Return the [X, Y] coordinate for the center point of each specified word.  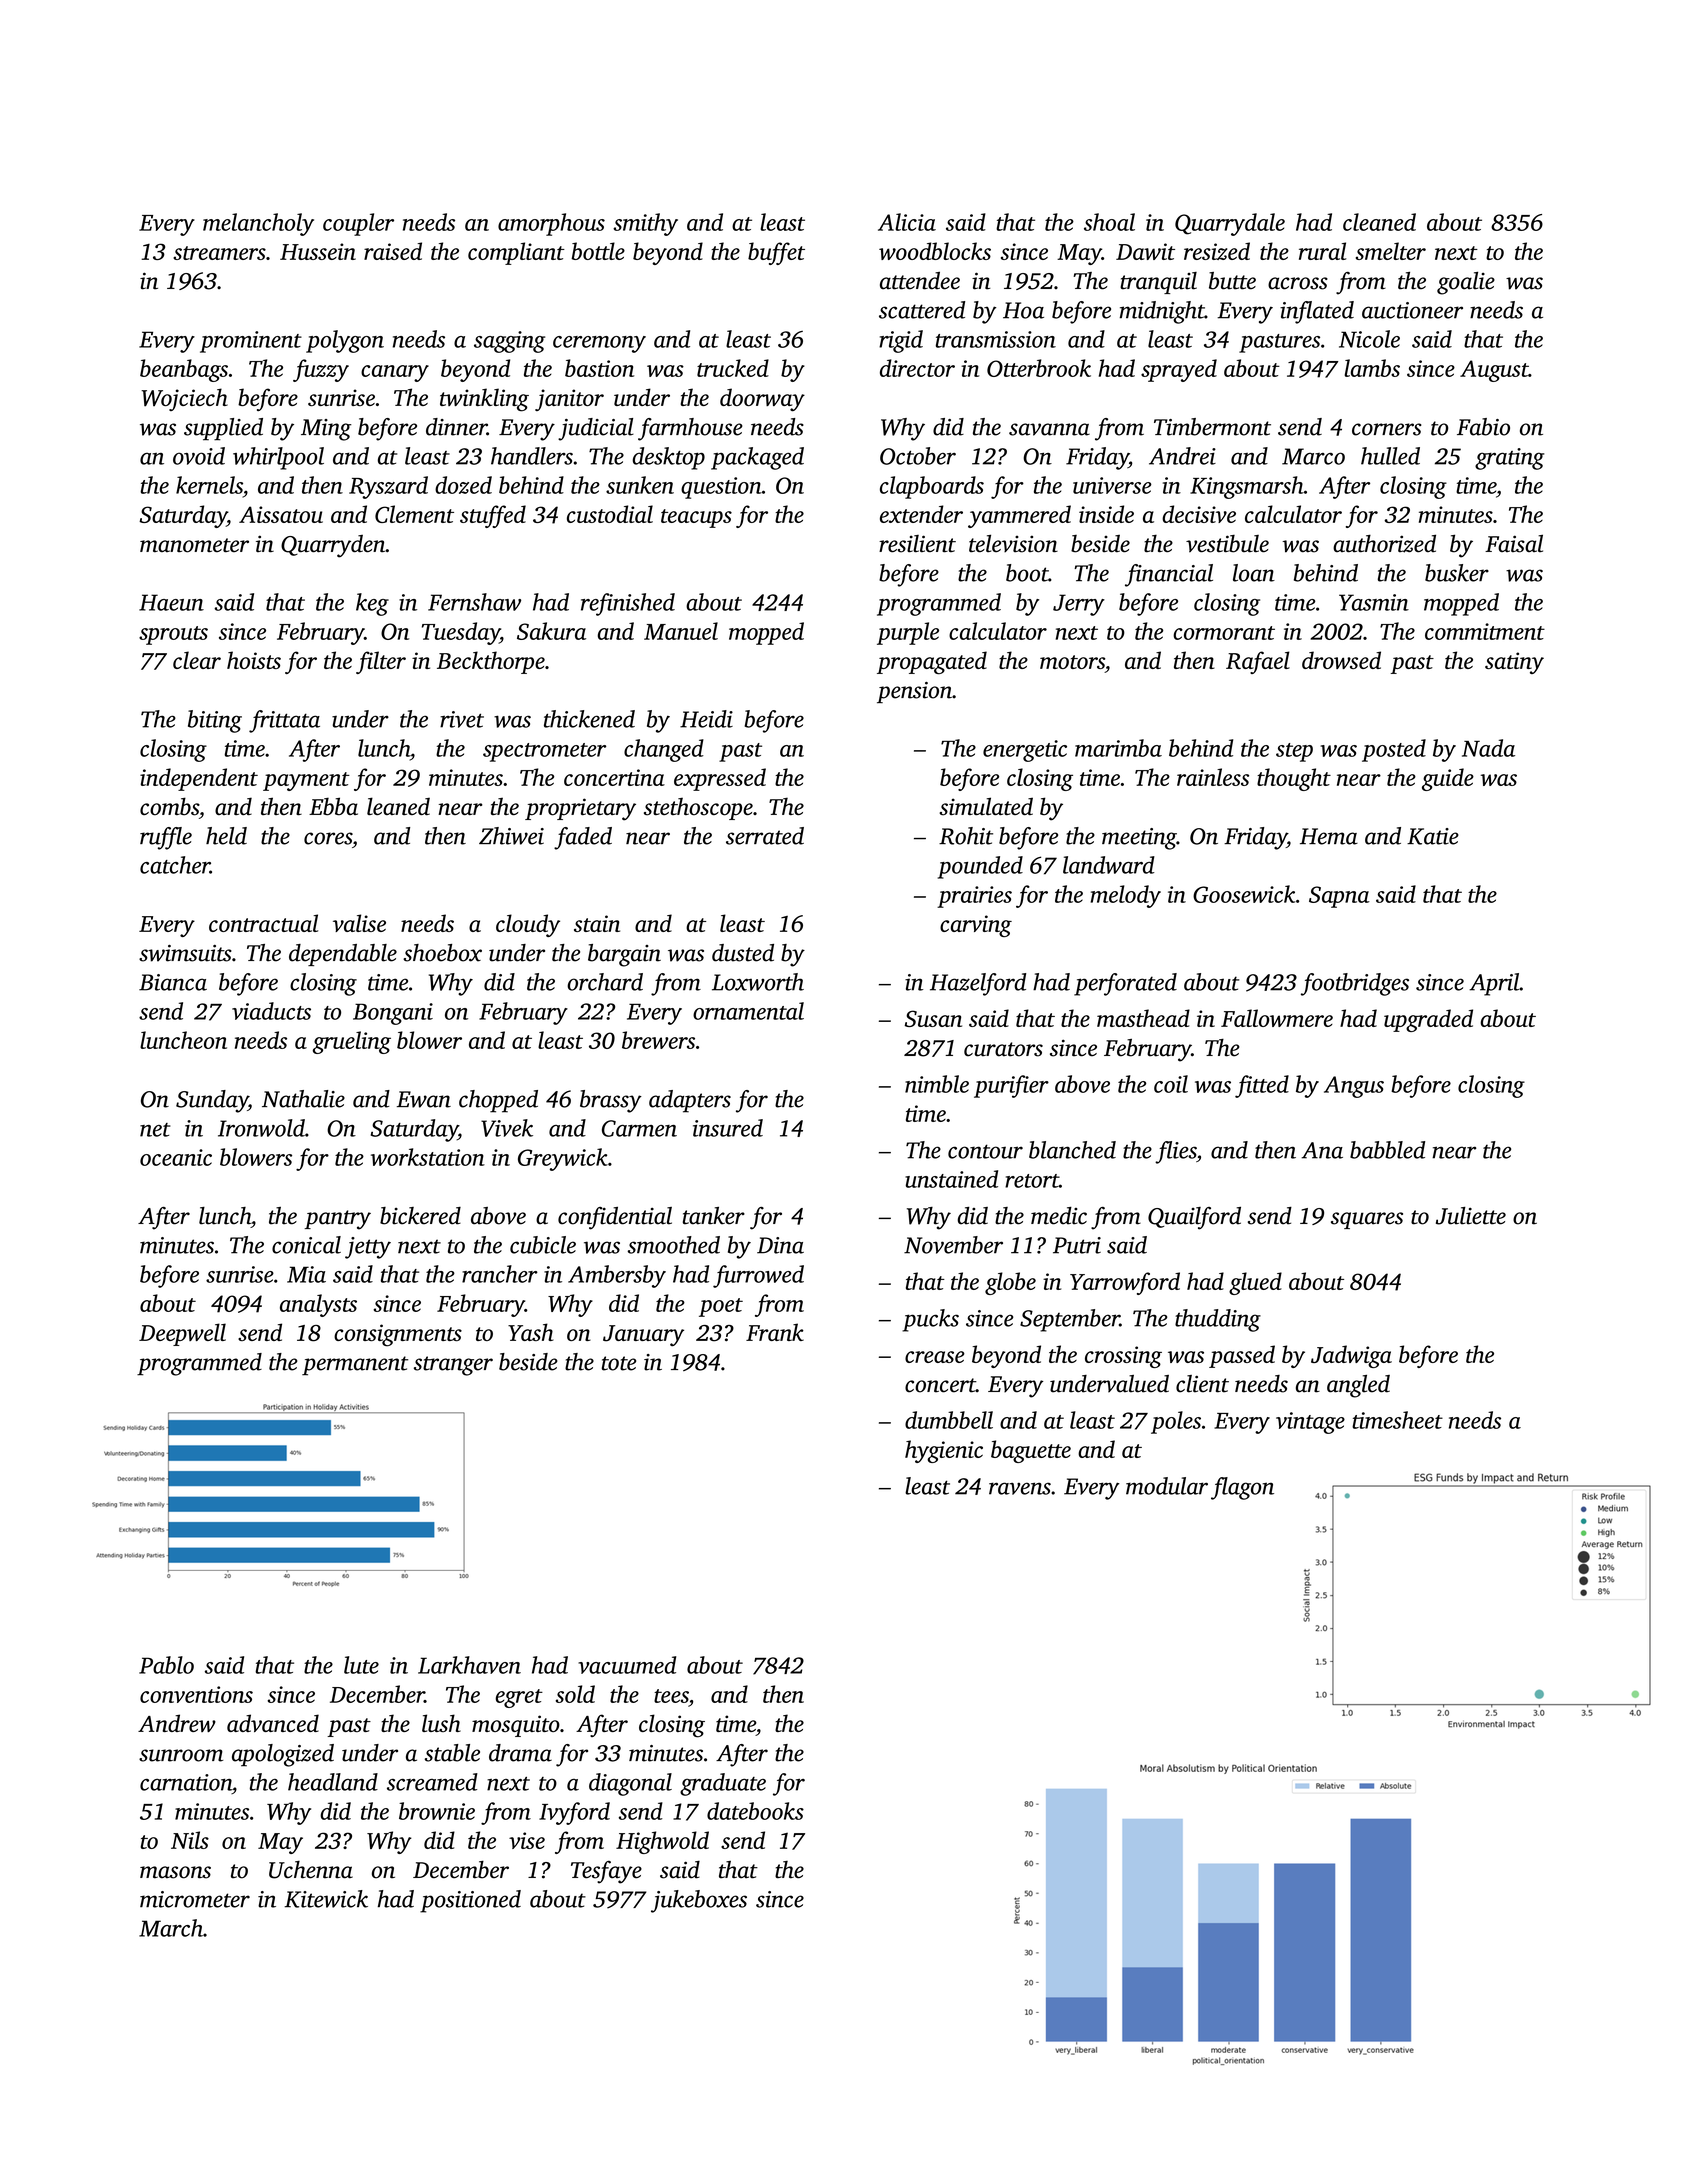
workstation [428, 1157]
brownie [437, 1811]
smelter [1391, 251]
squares [1367, 1220]
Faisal [1514, 543]
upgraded [1428, 1020]
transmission [996, 339]
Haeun [171, 602]
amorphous [551, 224]
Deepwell [182, 1334]
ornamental [748, 1011]
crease [935, 1357]
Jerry [1079, 605]
